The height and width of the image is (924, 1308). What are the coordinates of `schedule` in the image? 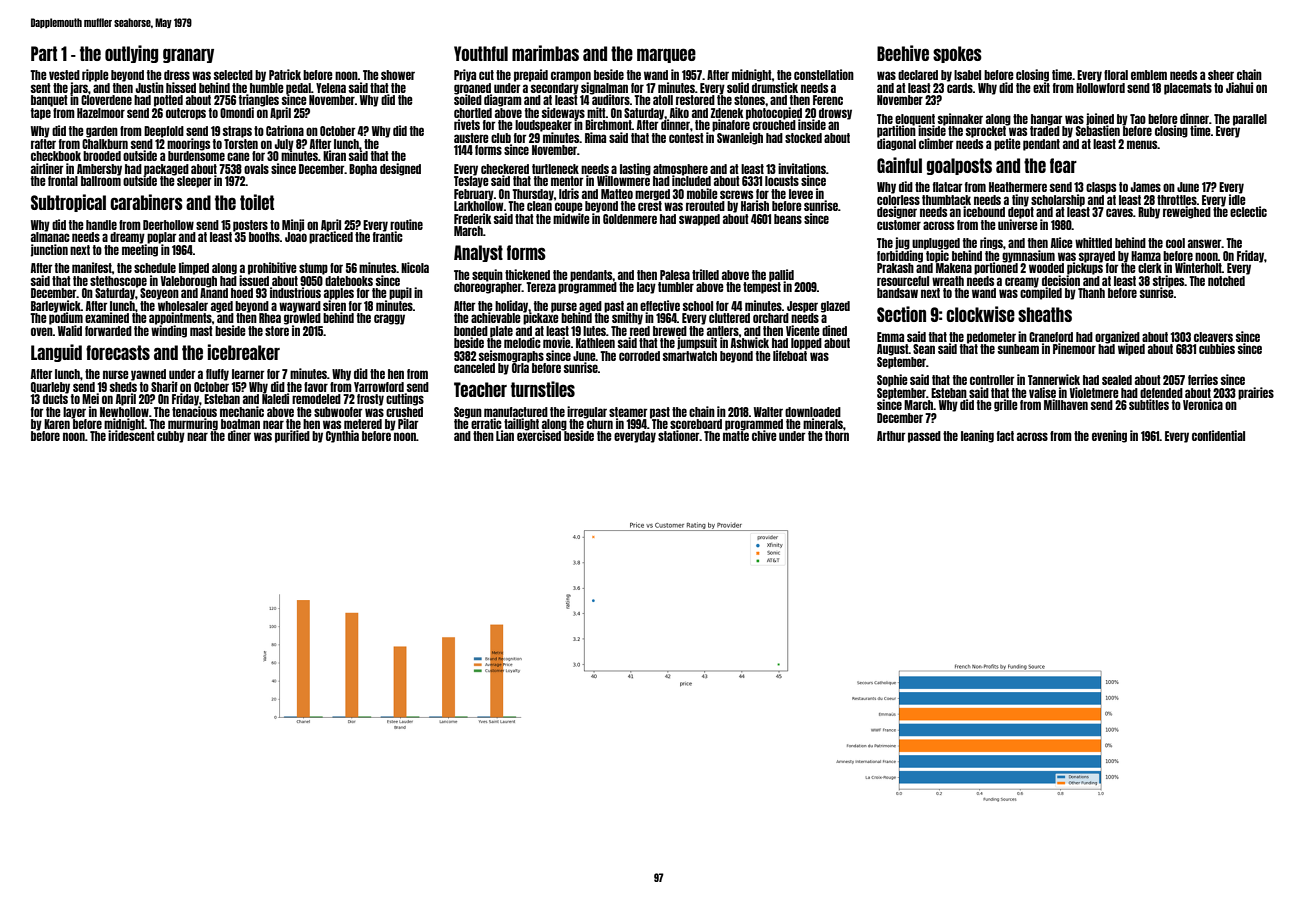 It's located at (155, 268).
